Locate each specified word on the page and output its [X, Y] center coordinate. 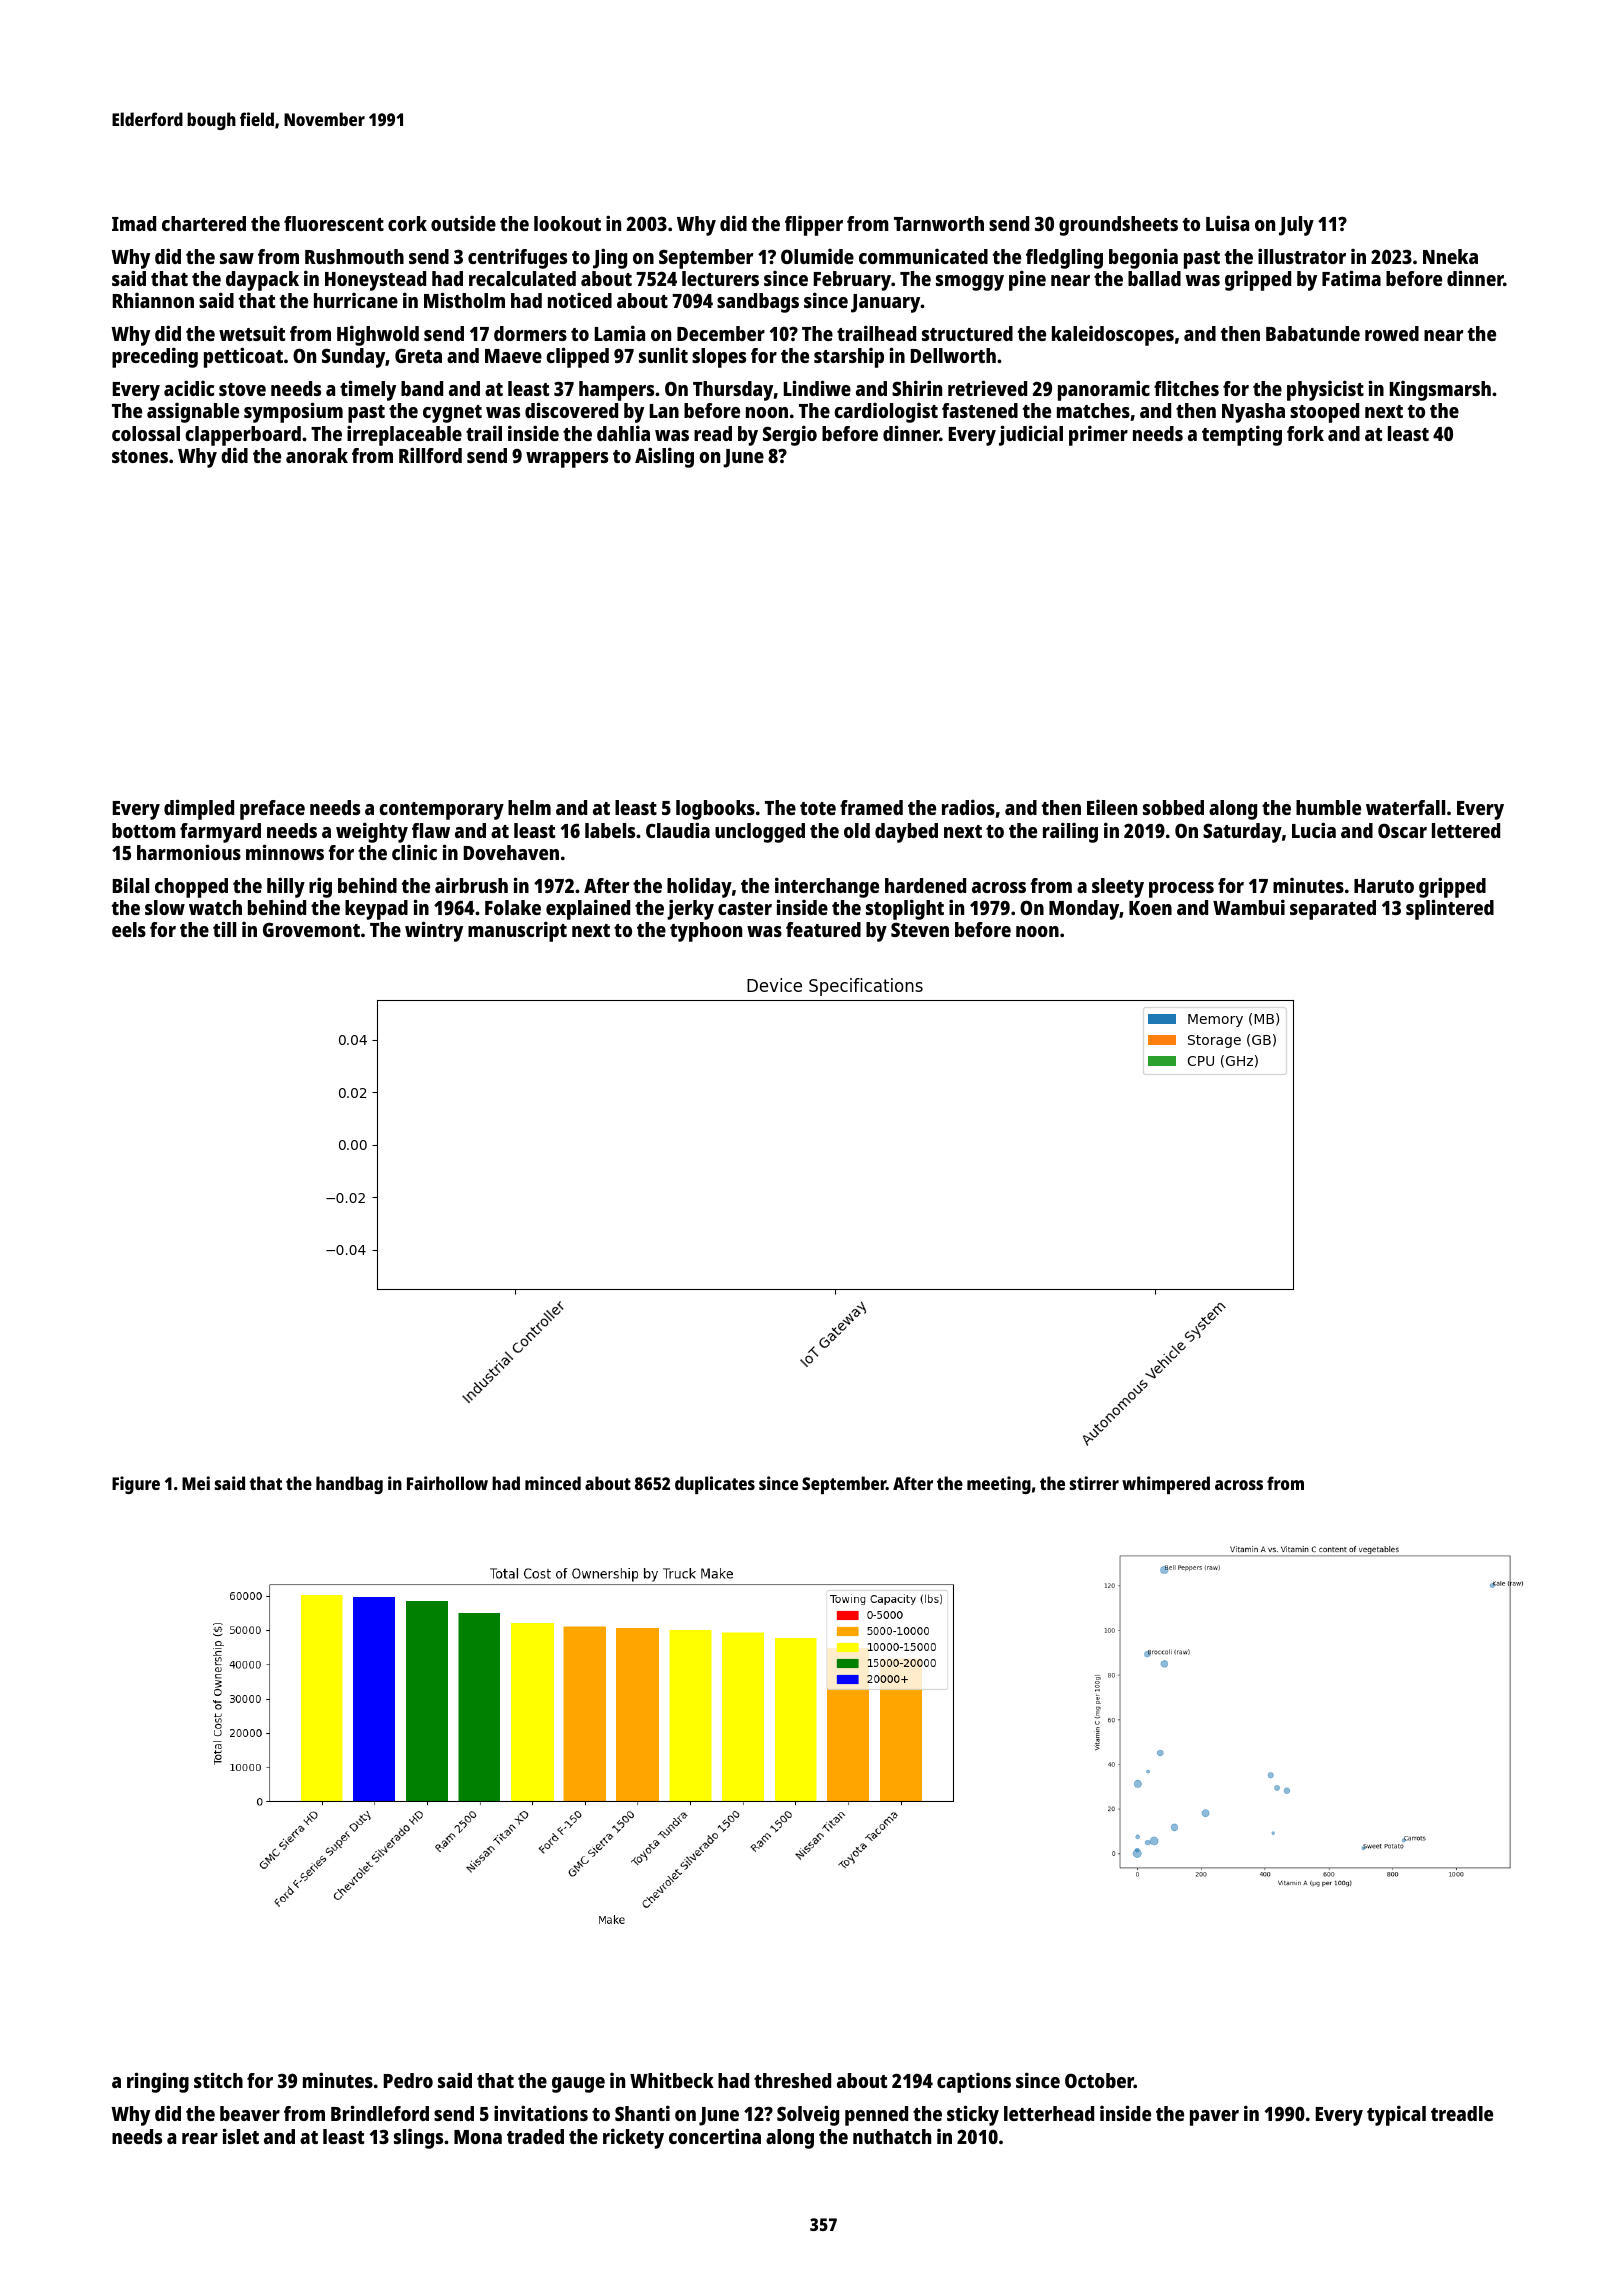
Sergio [790, 435]
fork [1305, 433]
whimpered [1166, 1485]
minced [553, 1483]
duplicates [715, 1485]
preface [272, 810]
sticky [973, 2115]
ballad [1154, 278]
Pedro [408, 2080]
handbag [349, 1485]
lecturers [720, 278]
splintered [1450, 909]
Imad [134, 223]
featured [823, 929]
